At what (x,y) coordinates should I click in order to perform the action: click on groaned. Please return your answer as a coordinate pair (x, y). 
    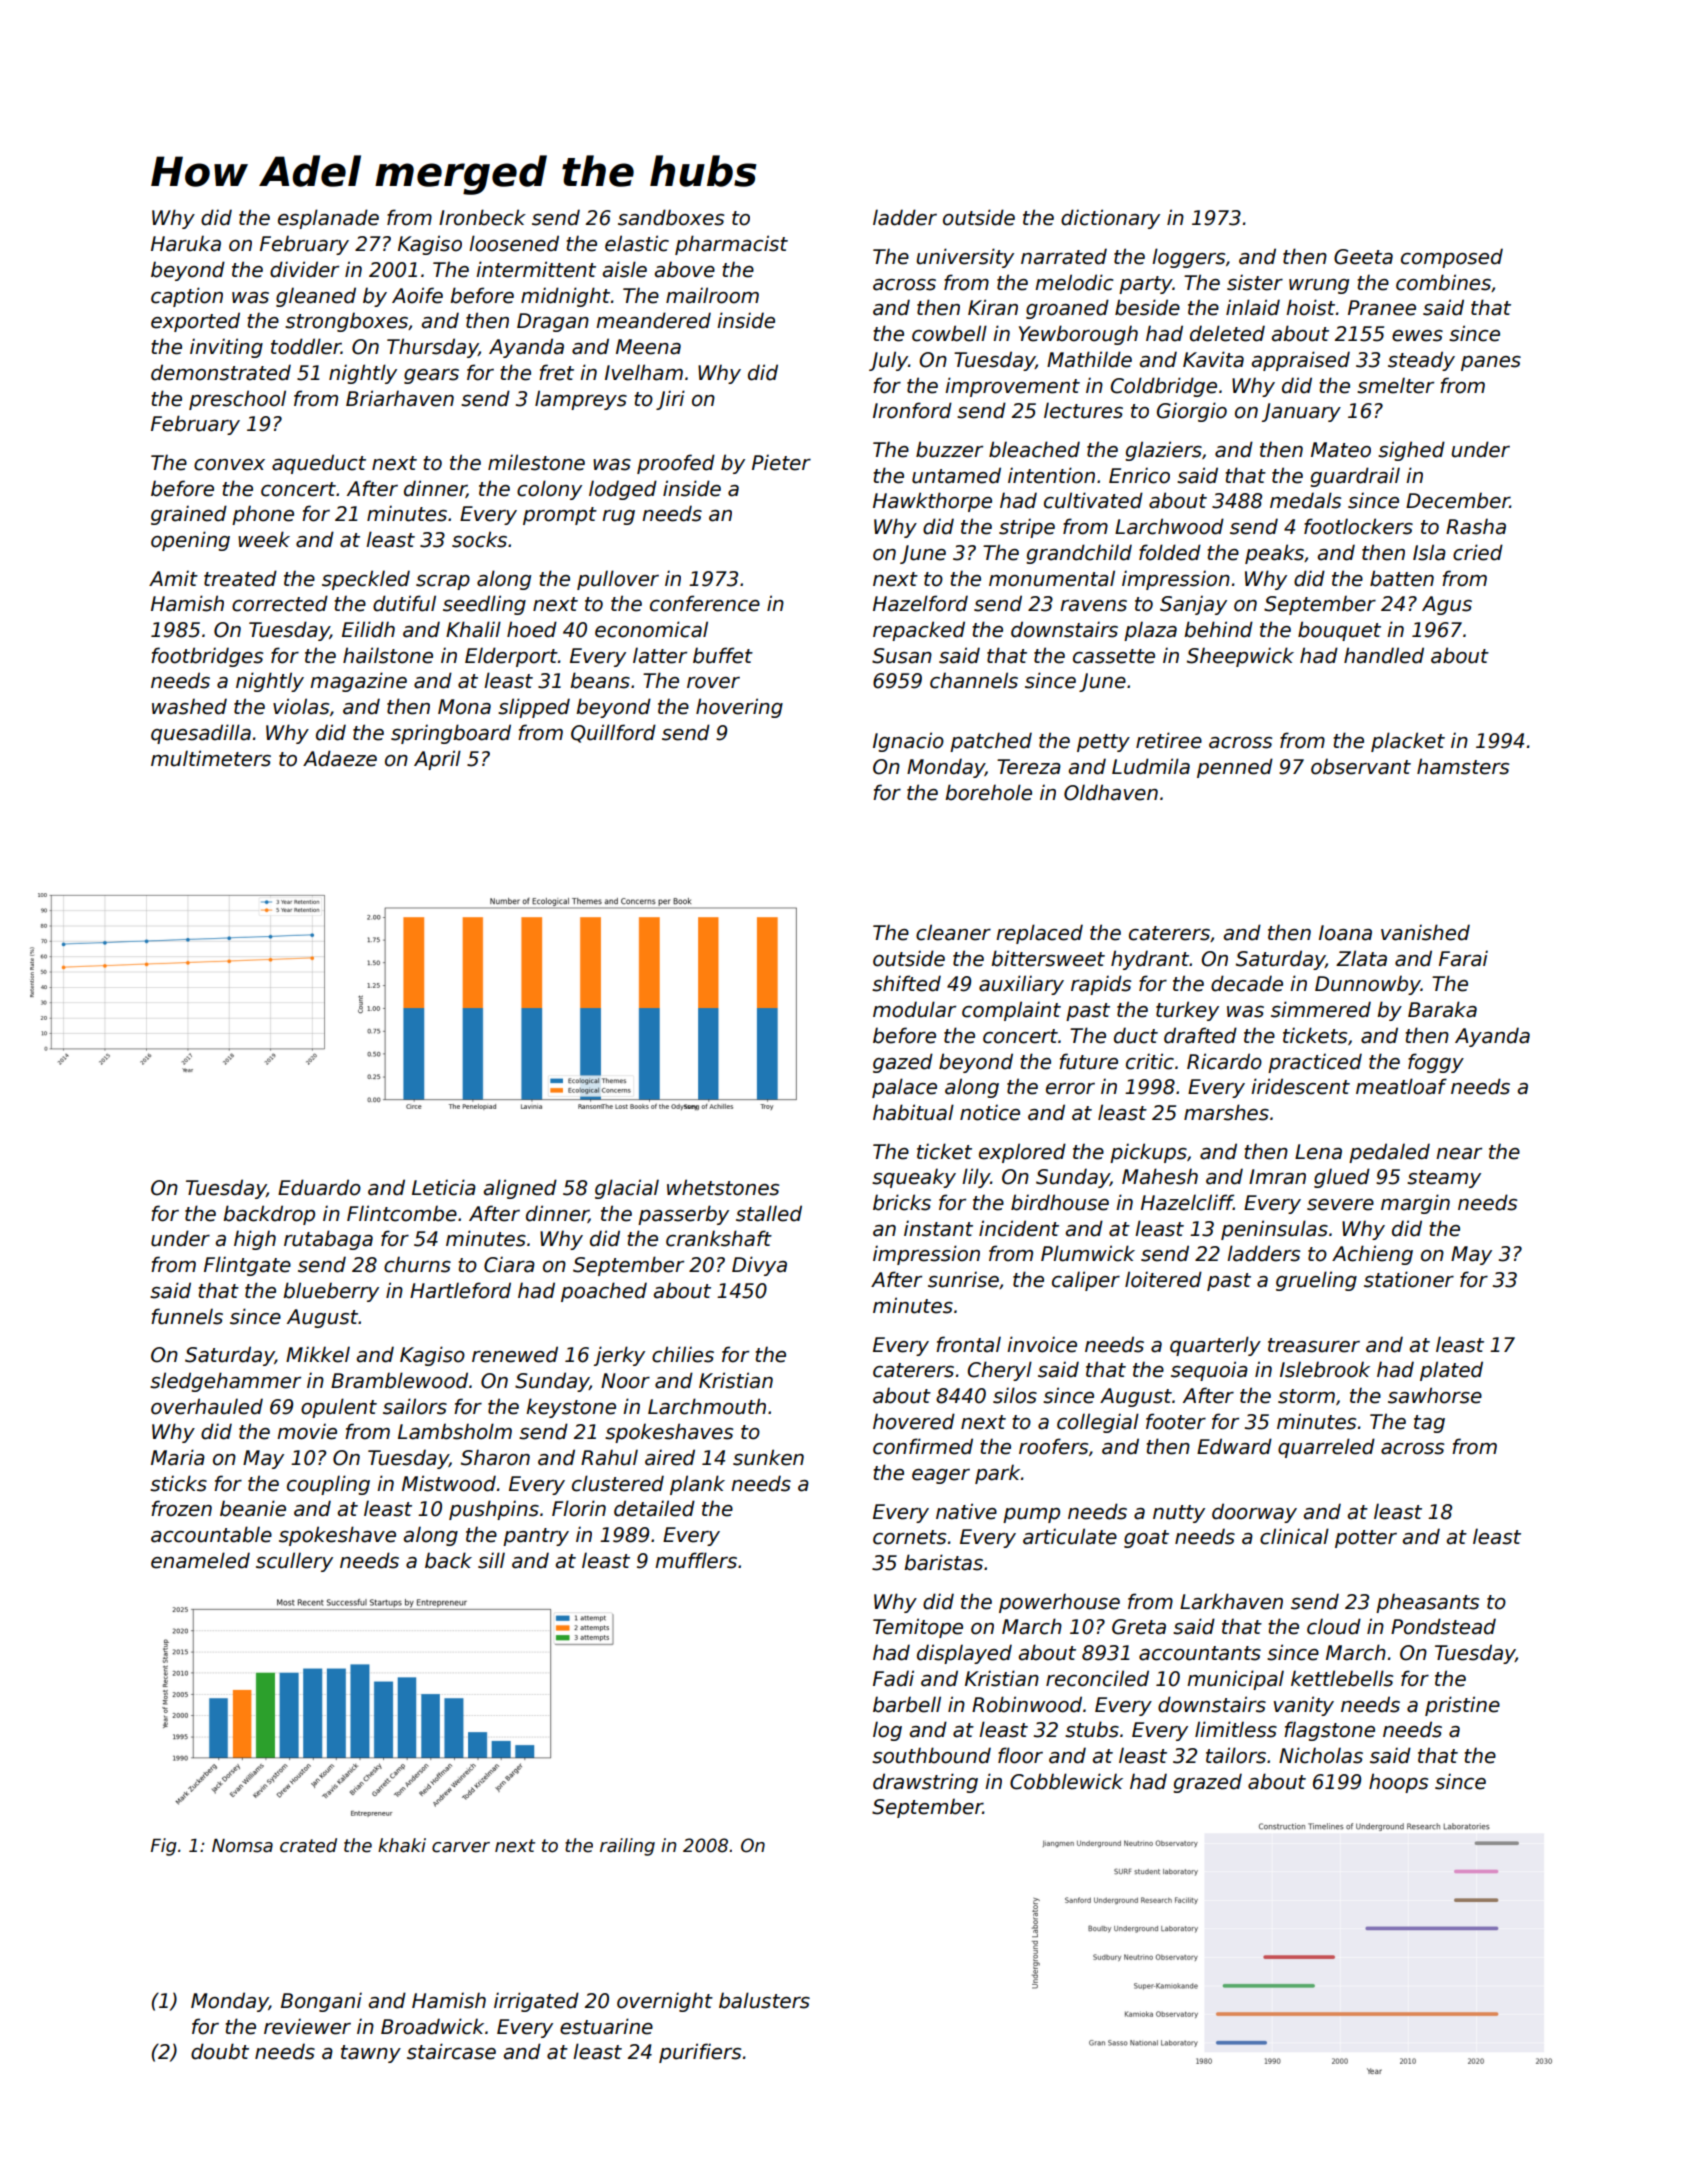
    Looking at the image, I should click on (1067, 309).
